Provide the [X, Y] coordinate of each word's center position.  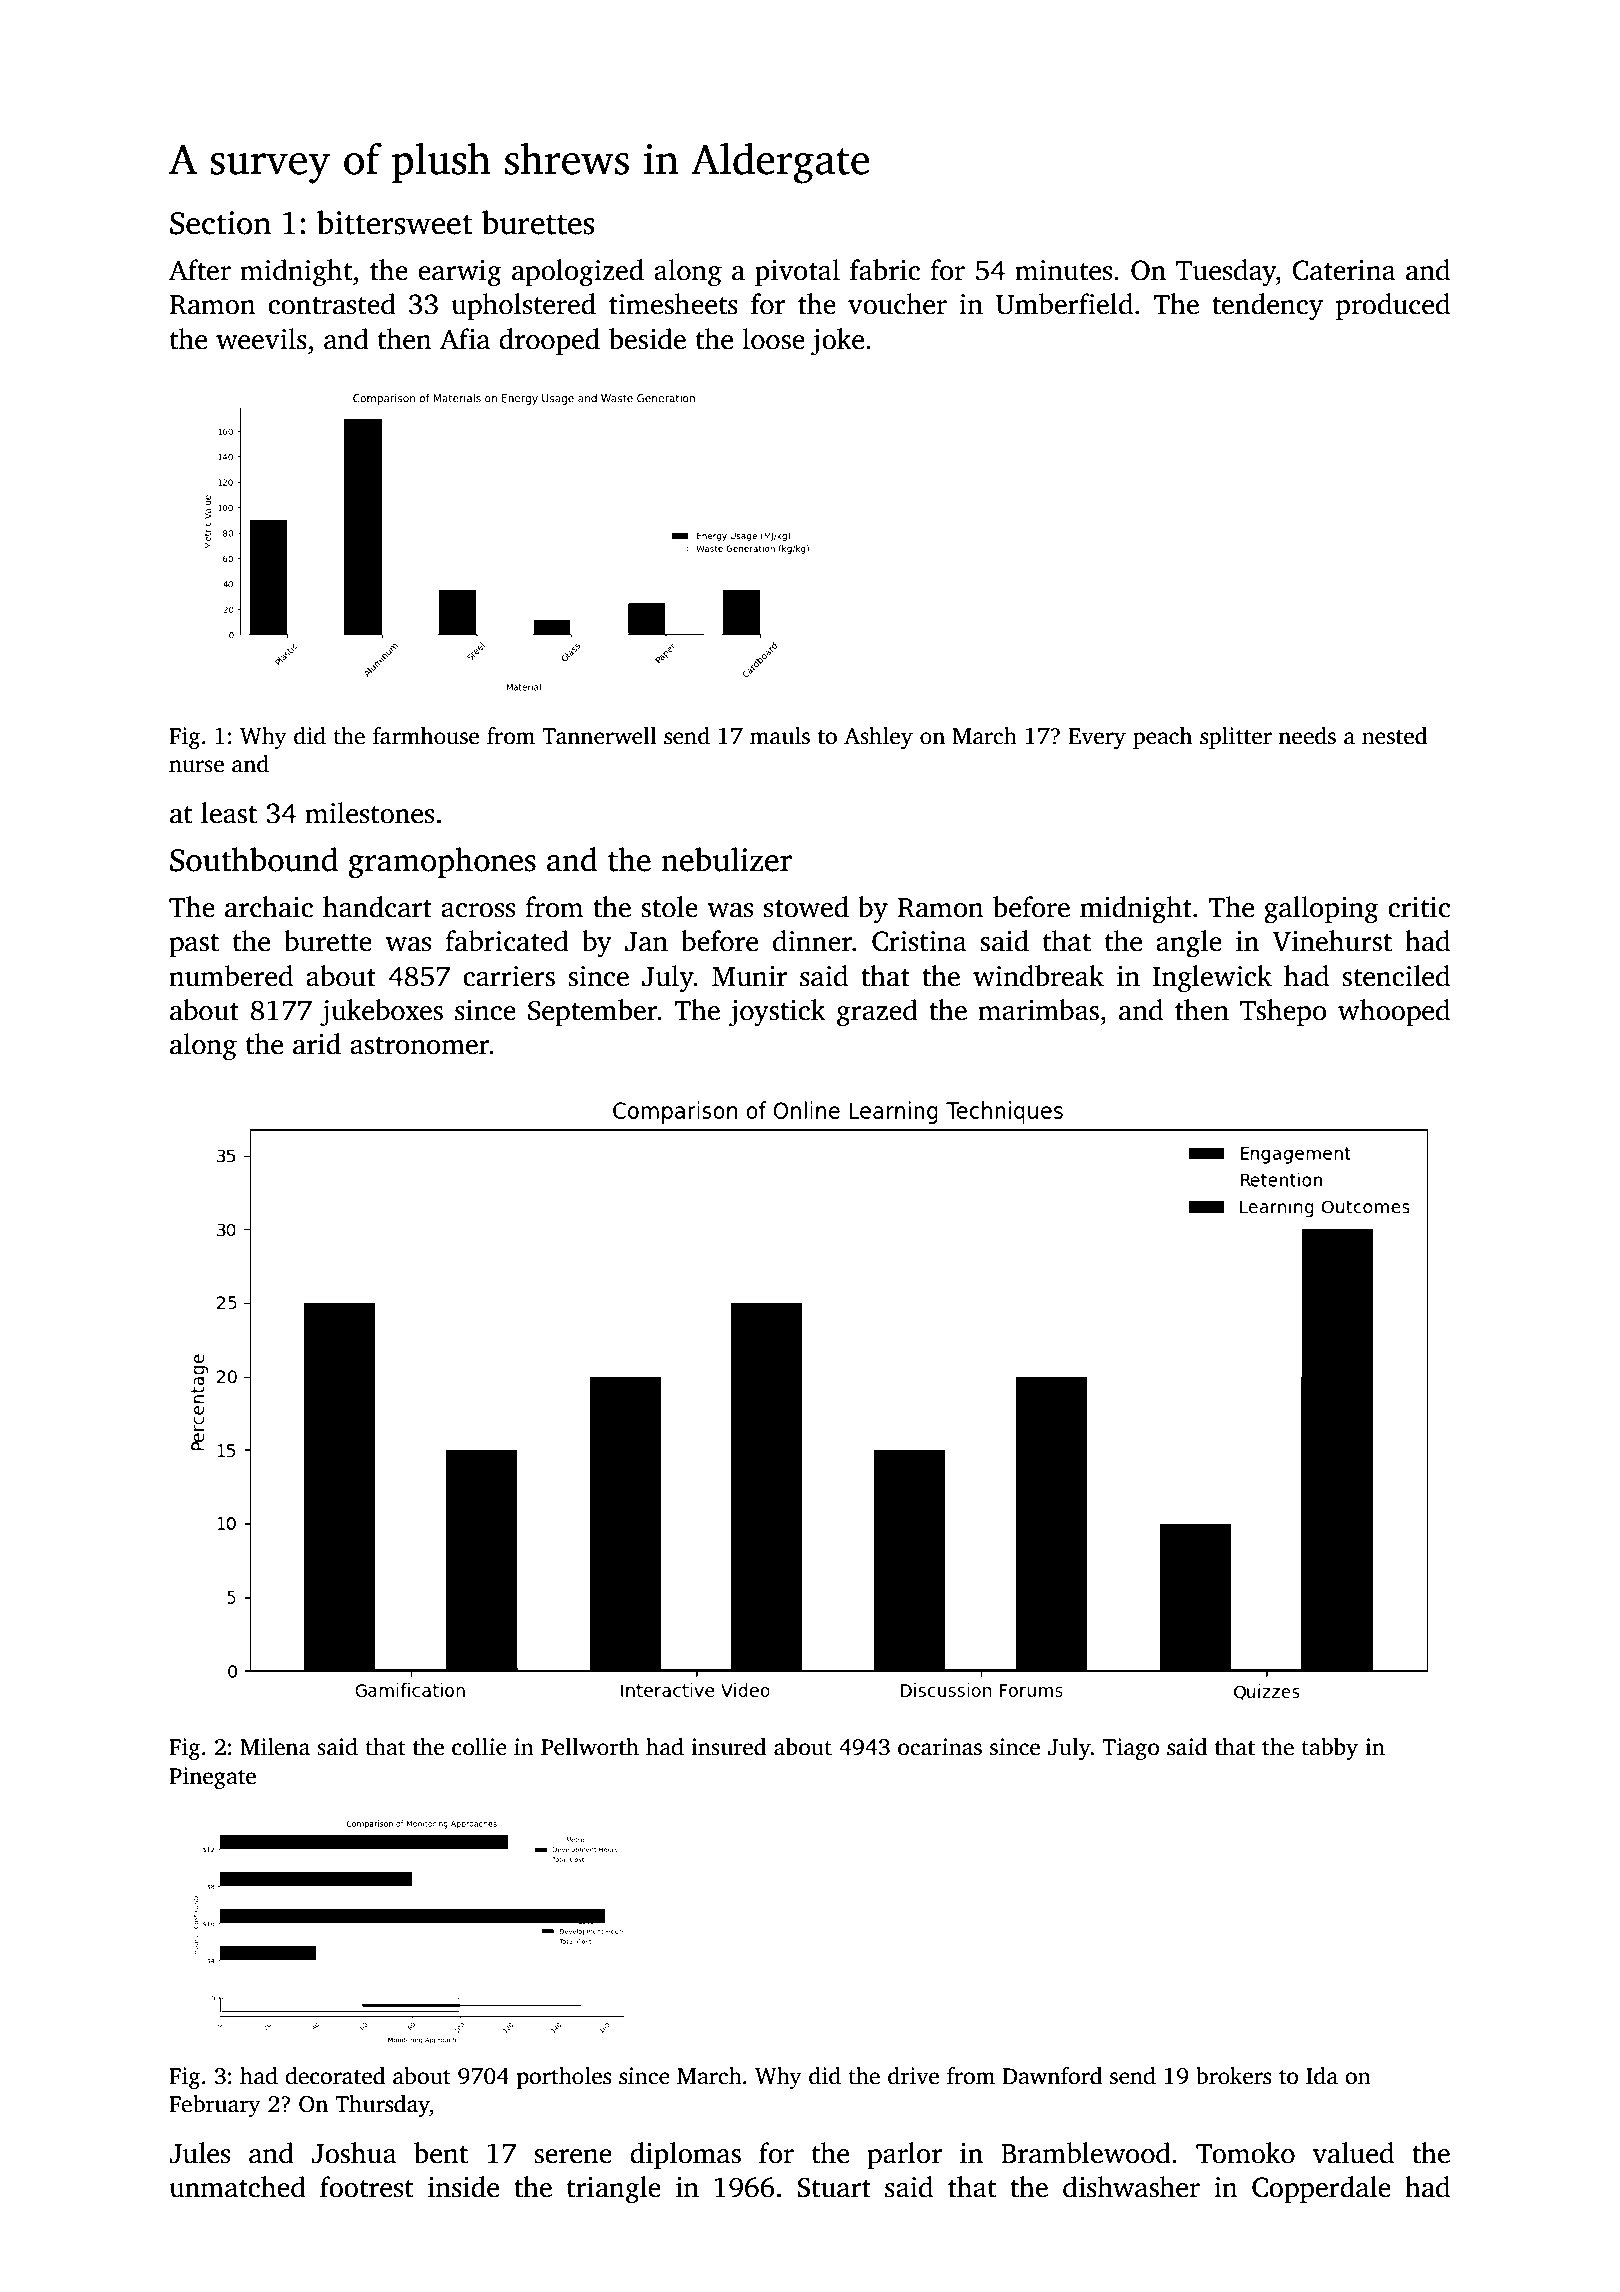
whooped [1394, 1012]
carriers [509, 976]
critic [1419, 907]
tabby [1329, 1749]
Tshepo [1283, 1012]
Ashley [878, 738]
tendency [1267, 307]
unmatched [237, 2187]
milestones [369, 813]
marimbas [1038, 1010]
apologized [578, 273]
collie [479, 1747]
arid [317, 1044]
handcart [377, 907]
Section [220, 223]
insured [728, 1747]
